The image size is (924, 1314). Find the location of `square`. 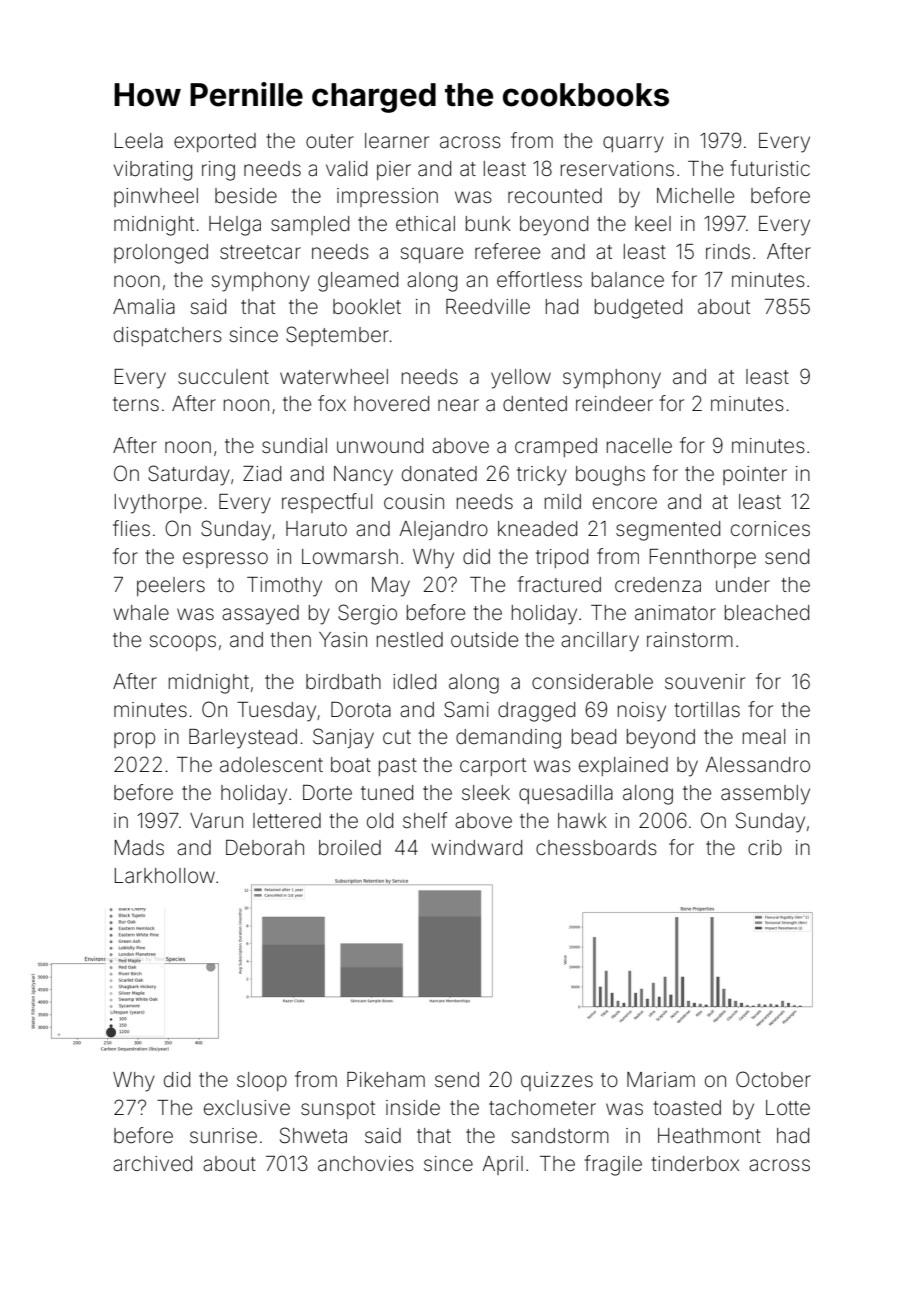

square is located at coordinates (432, 255).
